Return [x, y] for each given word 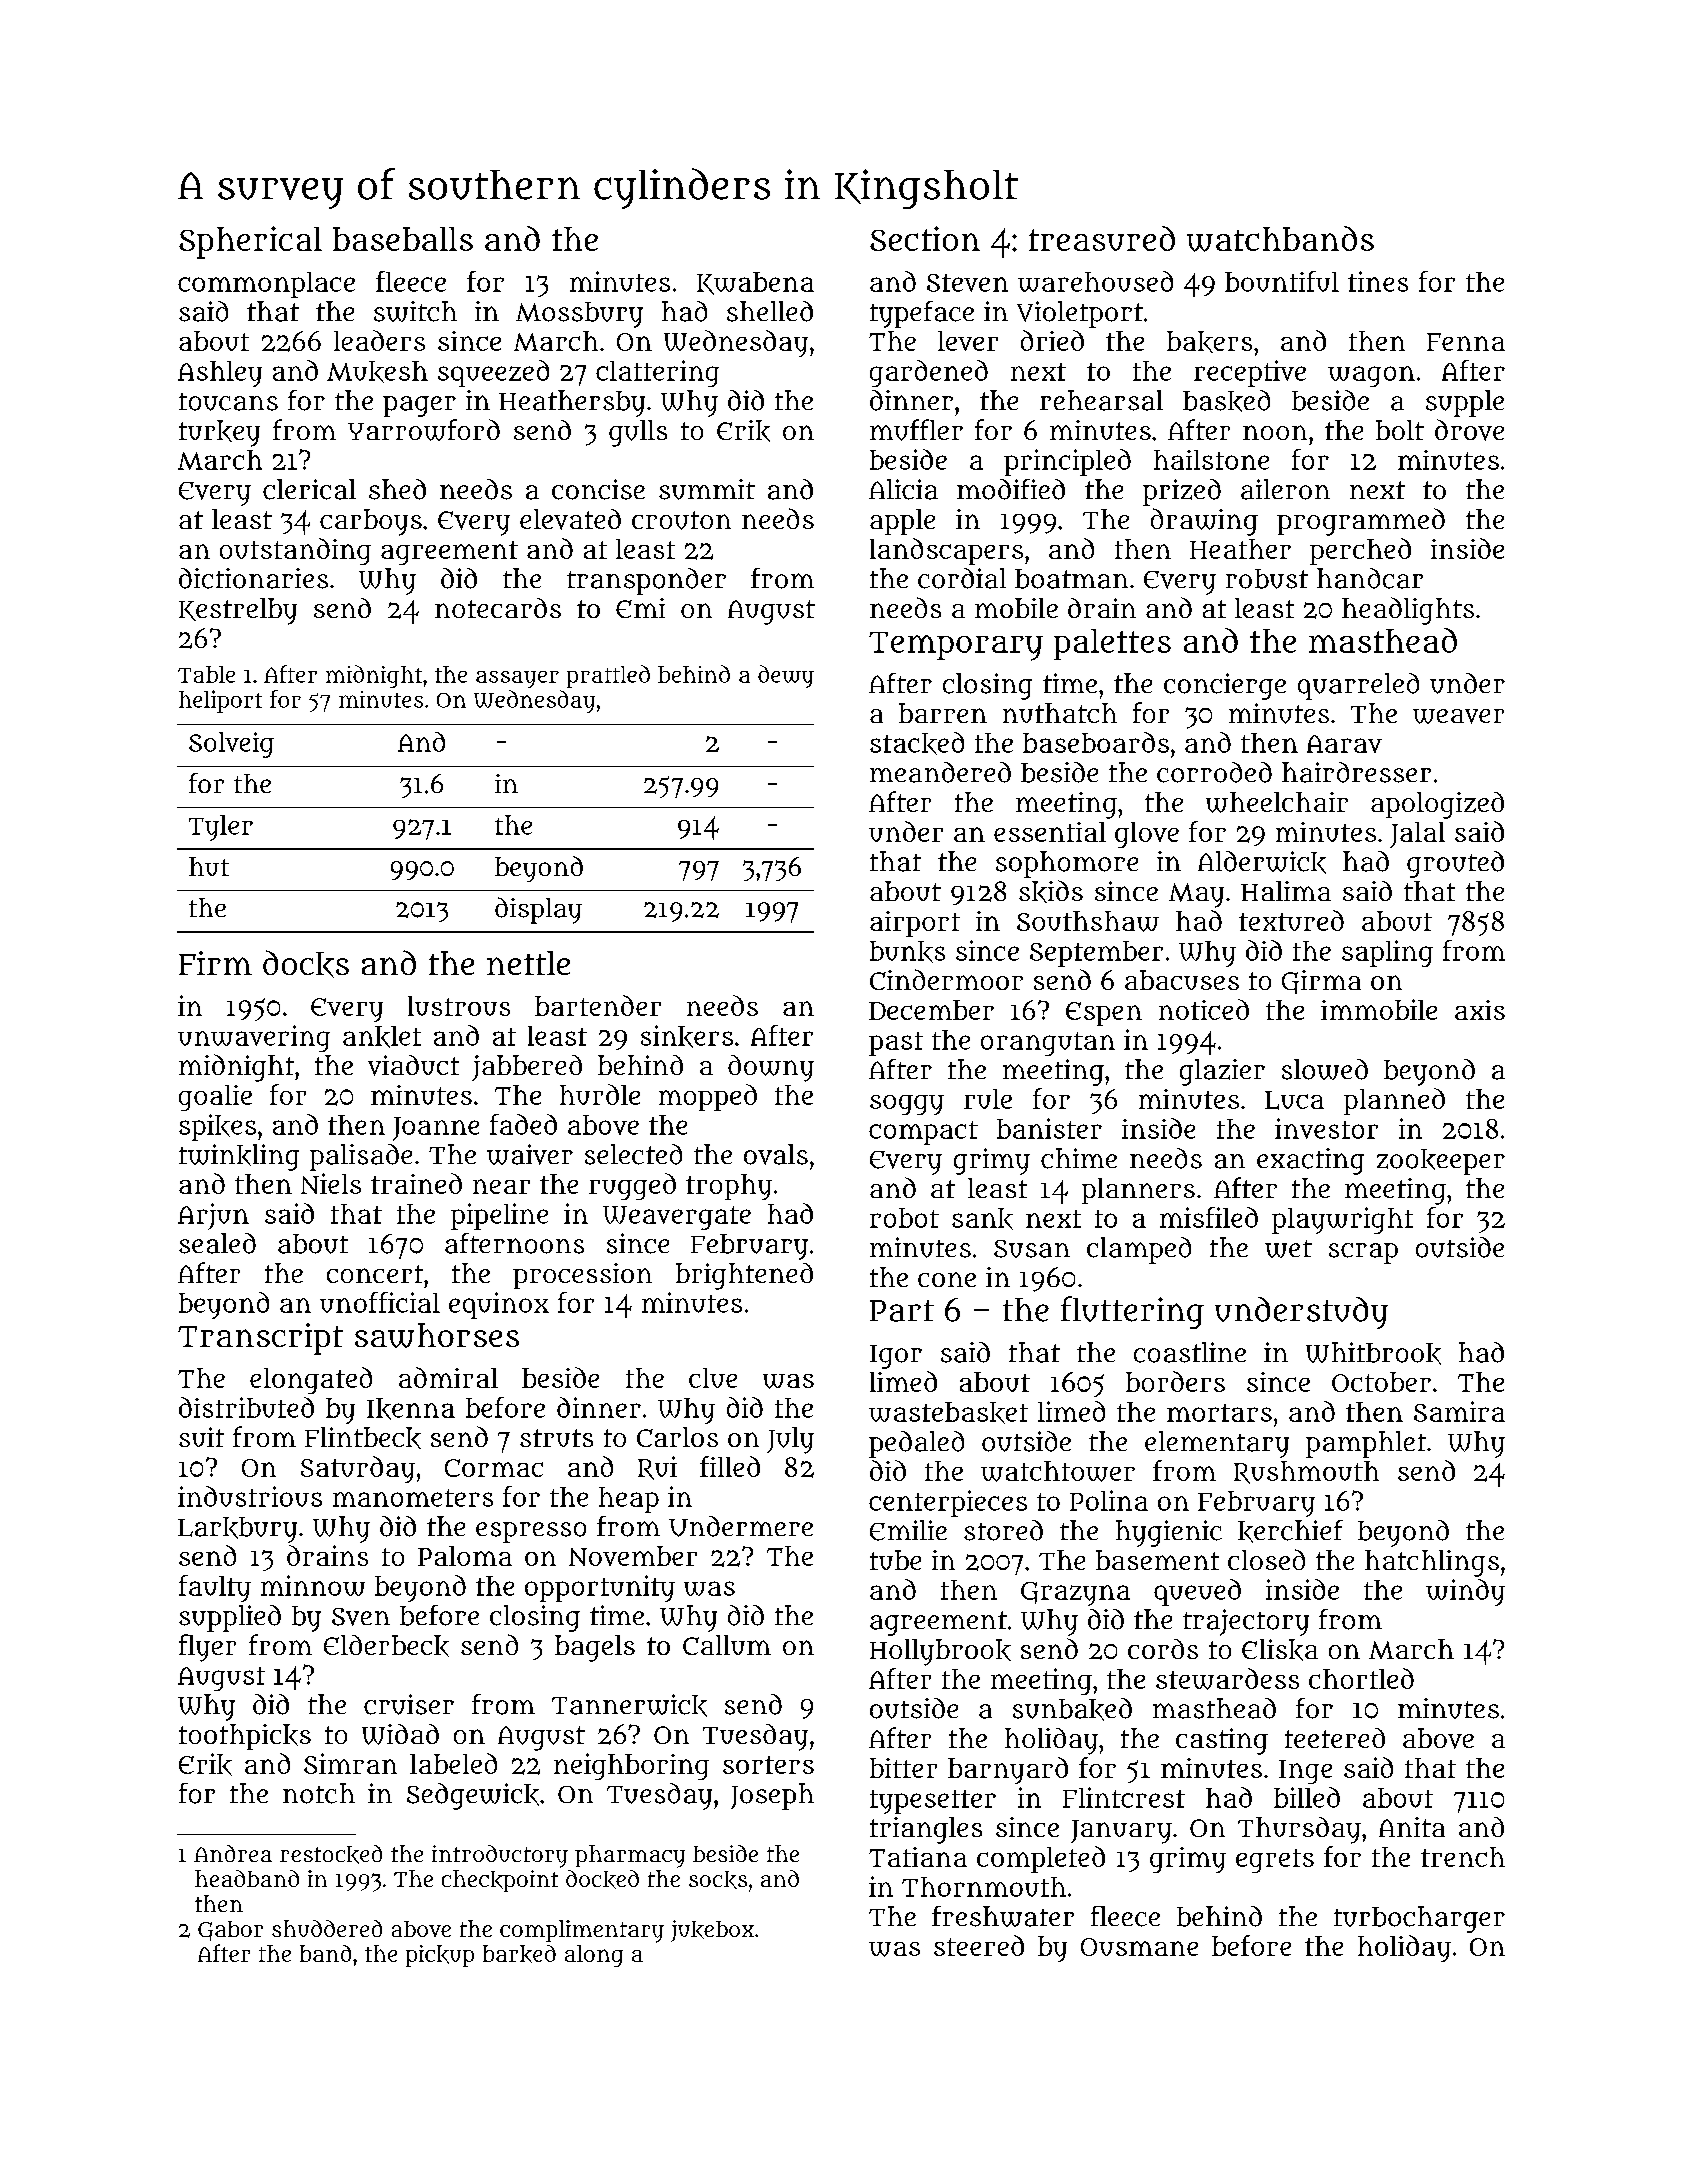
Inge [1305, 1772]
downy [771, 1068]
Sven [361, 1617]
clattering [657, 373]
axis [1480, 1010]
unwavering [254, 1038]
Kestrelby [238, 611]
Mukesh [377, 372]
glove [1147, 835]
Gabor [230, 1931]
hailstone [1211, 460]
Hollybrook [940, 1652]
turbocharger [1419, 1919]
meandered [940, 772]
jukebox [712, 1931]
